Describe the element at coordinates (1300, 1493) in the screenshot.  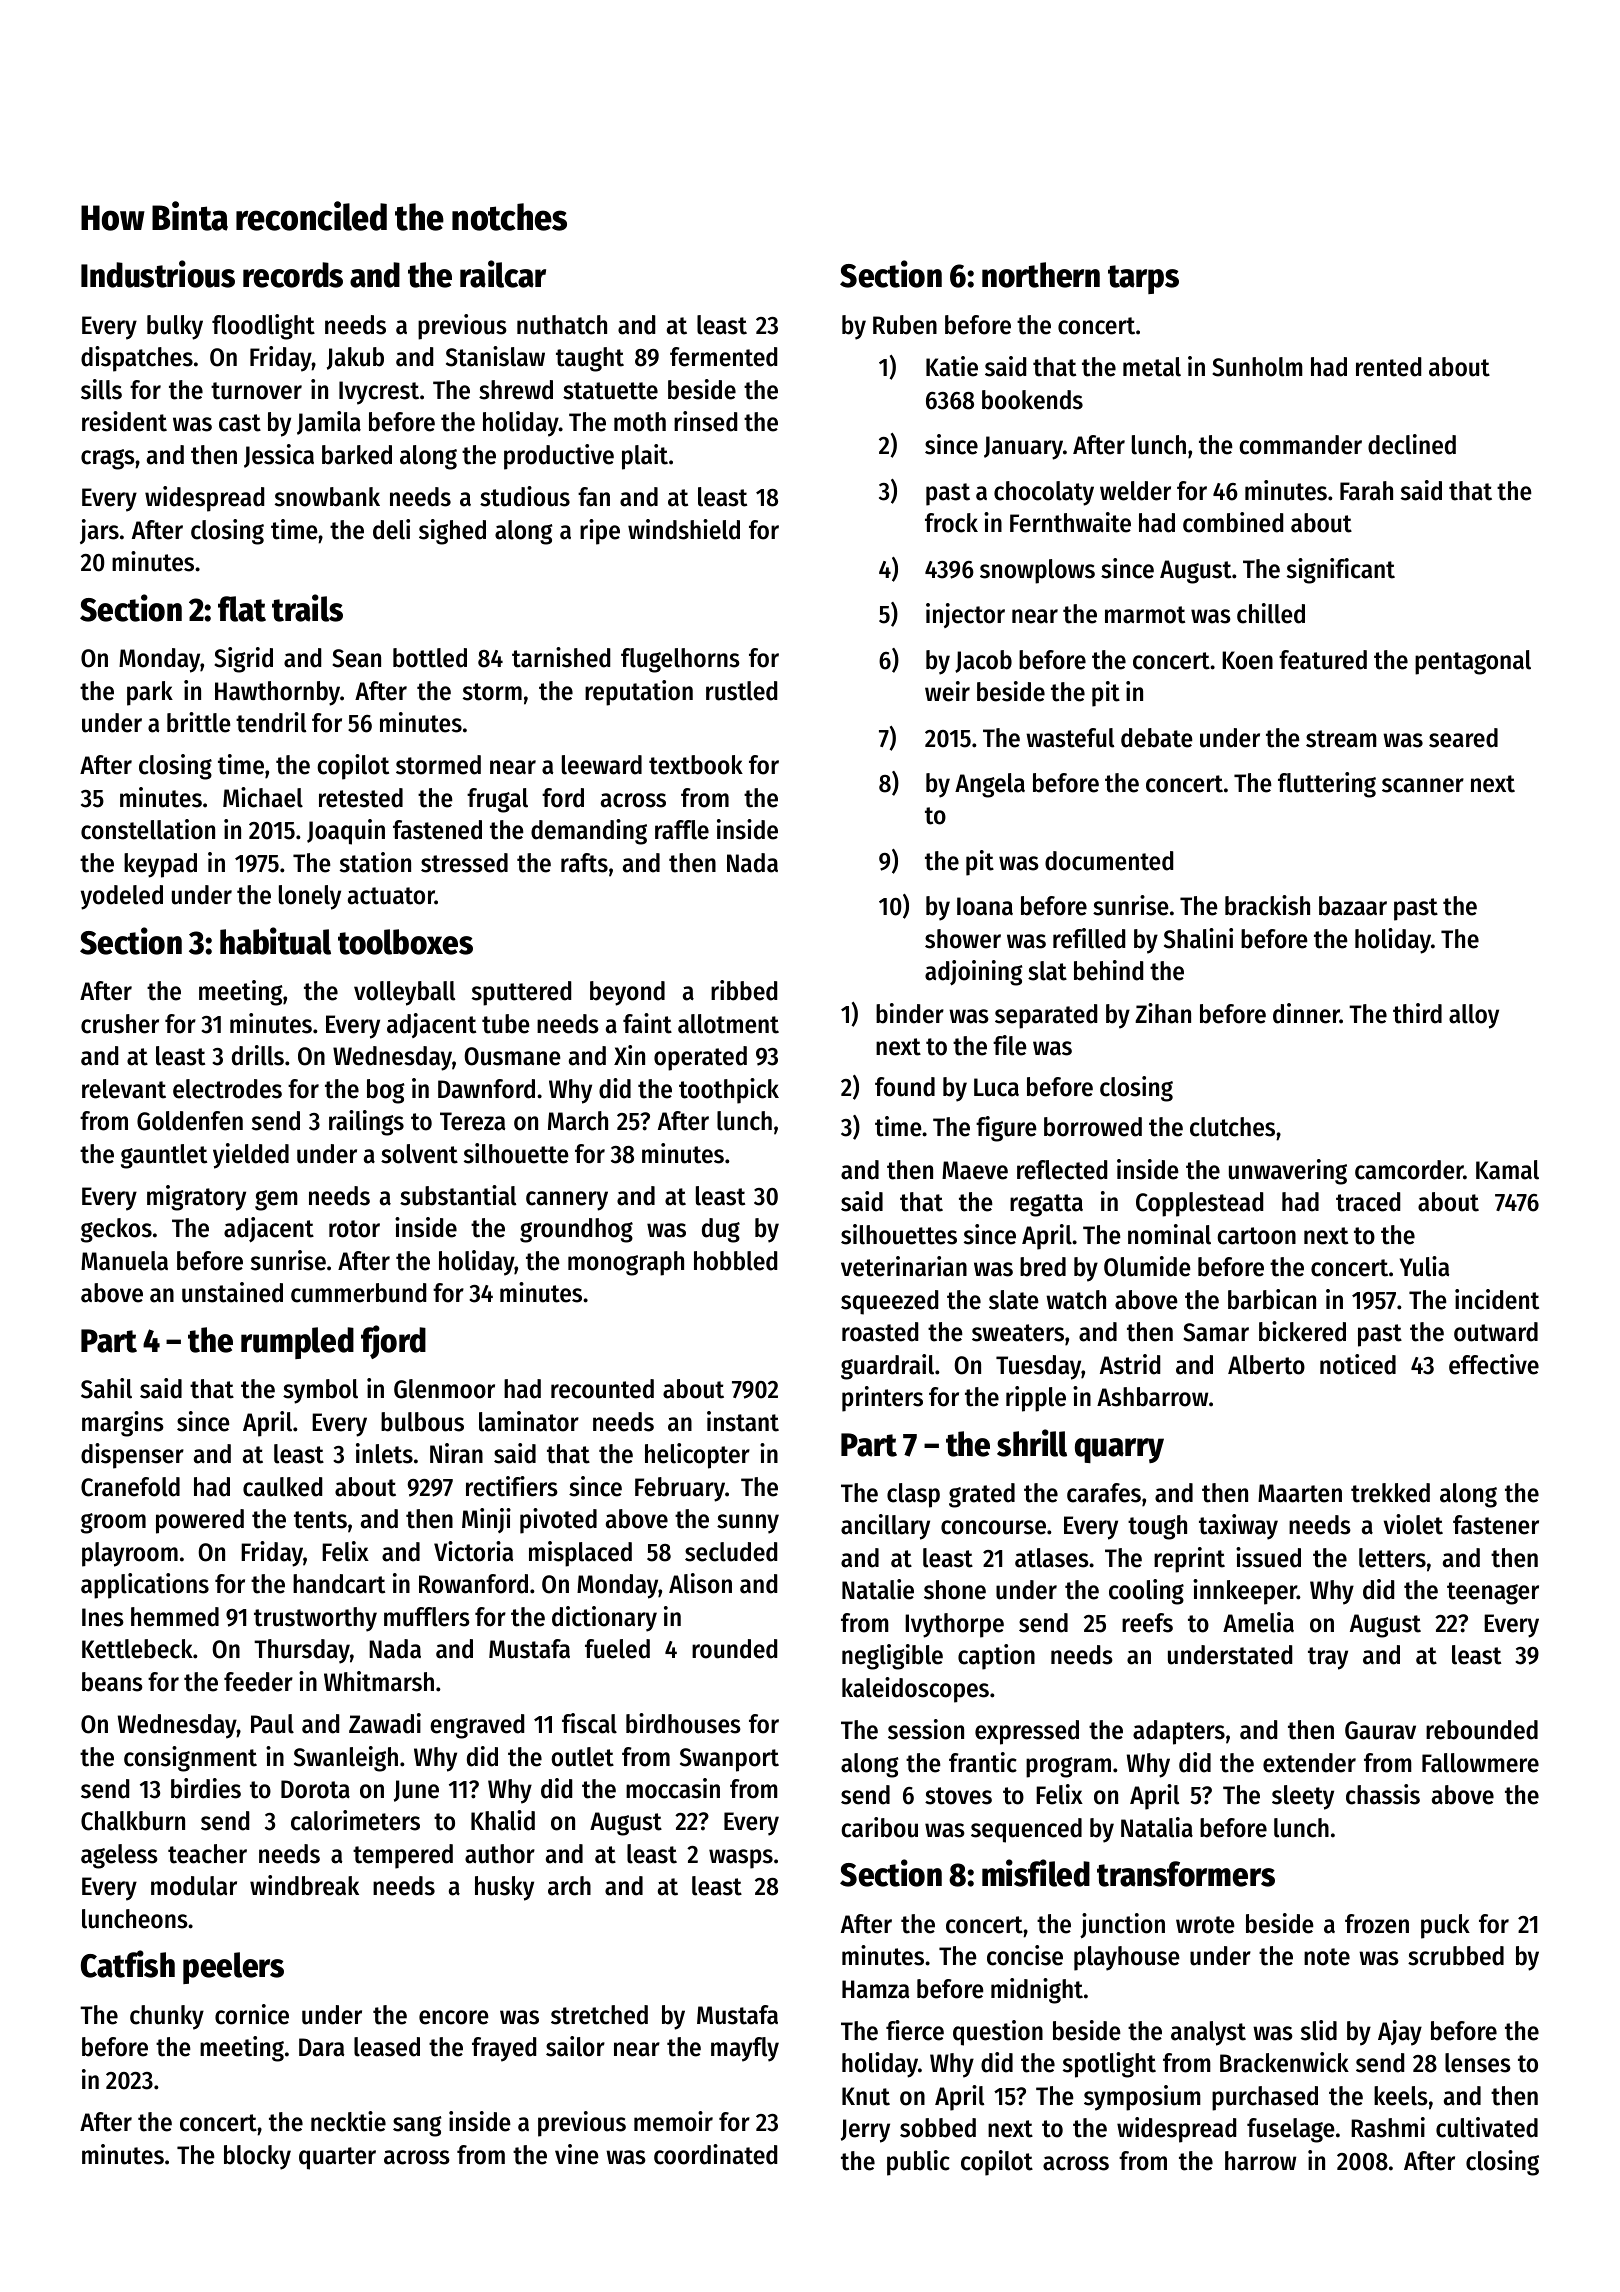
I see `Maarten` at that location.
